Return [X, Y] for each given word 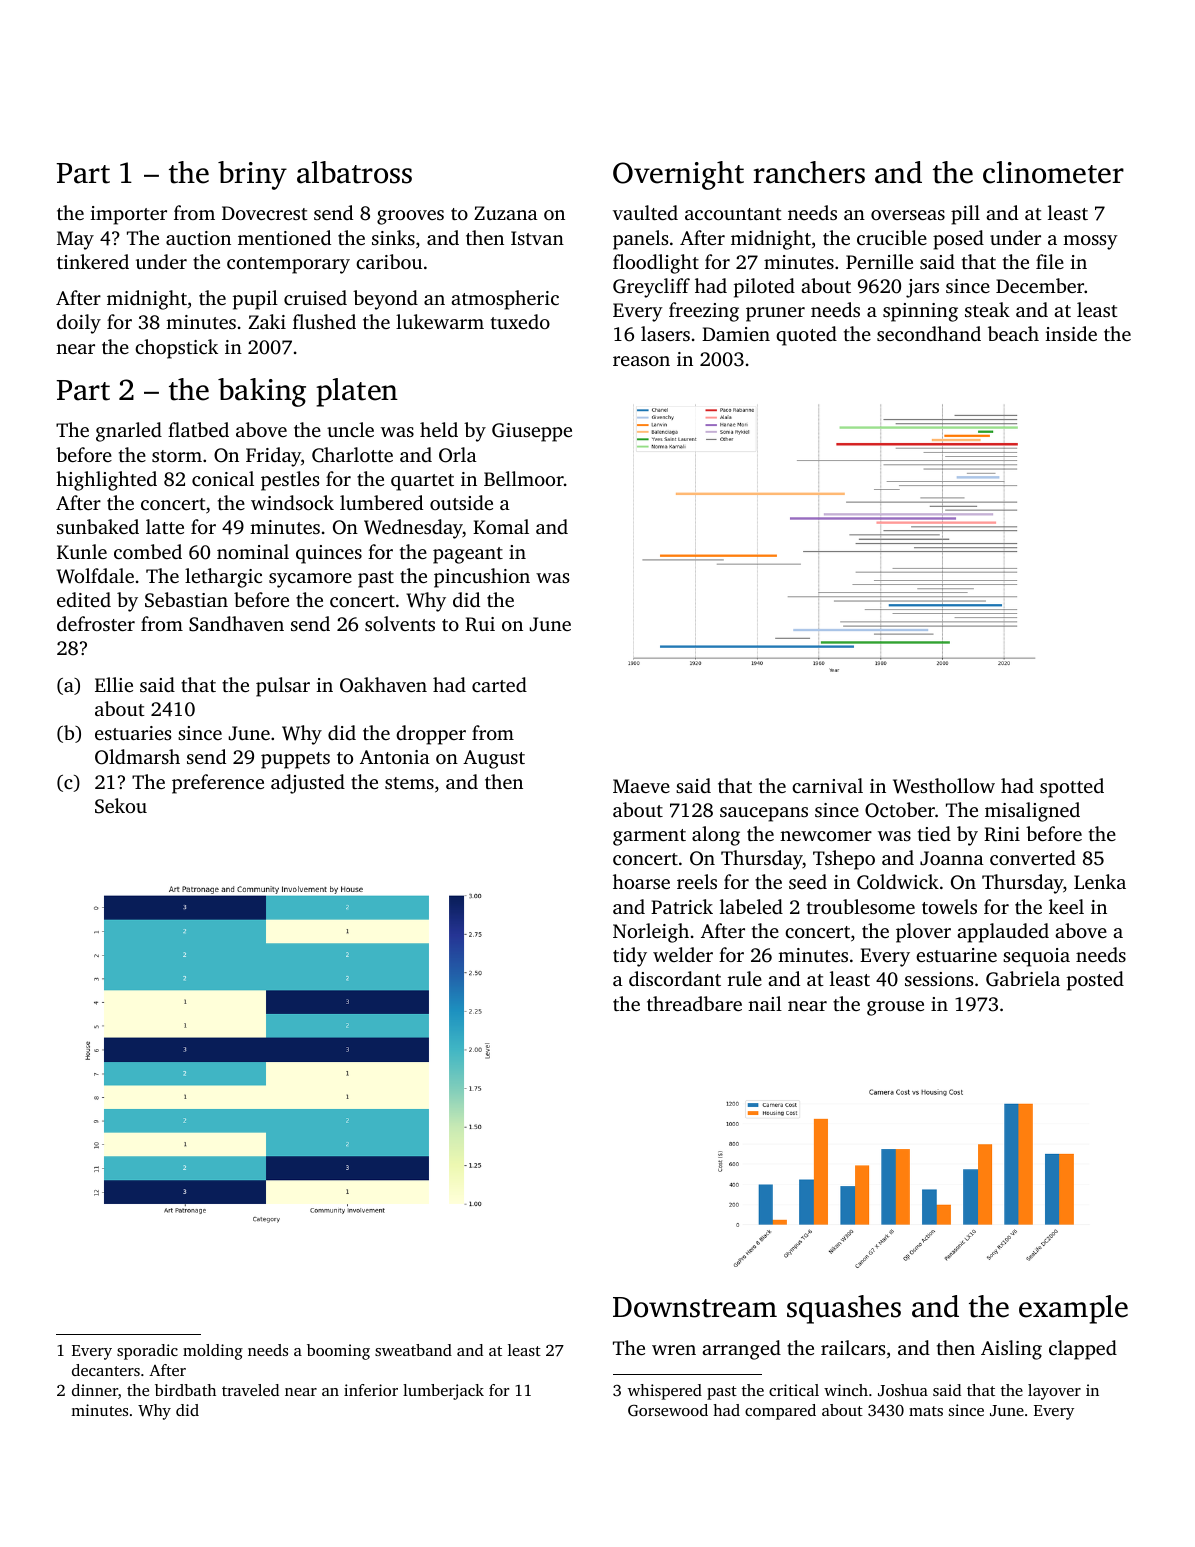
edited [84, 599]
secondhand [929, 333]
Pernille [879, 261]
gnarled [129, 432]
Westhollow [944, 786]
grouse [895, 1008]
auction [198, 238]
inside [1071, 333]
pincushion [482, 578]
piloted [764, 288]
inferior [371, 1390]
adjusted [308, 784]
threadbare [694, 1003]
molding [213, 1352]
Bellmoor [524, 478]
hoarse [641, 881]
